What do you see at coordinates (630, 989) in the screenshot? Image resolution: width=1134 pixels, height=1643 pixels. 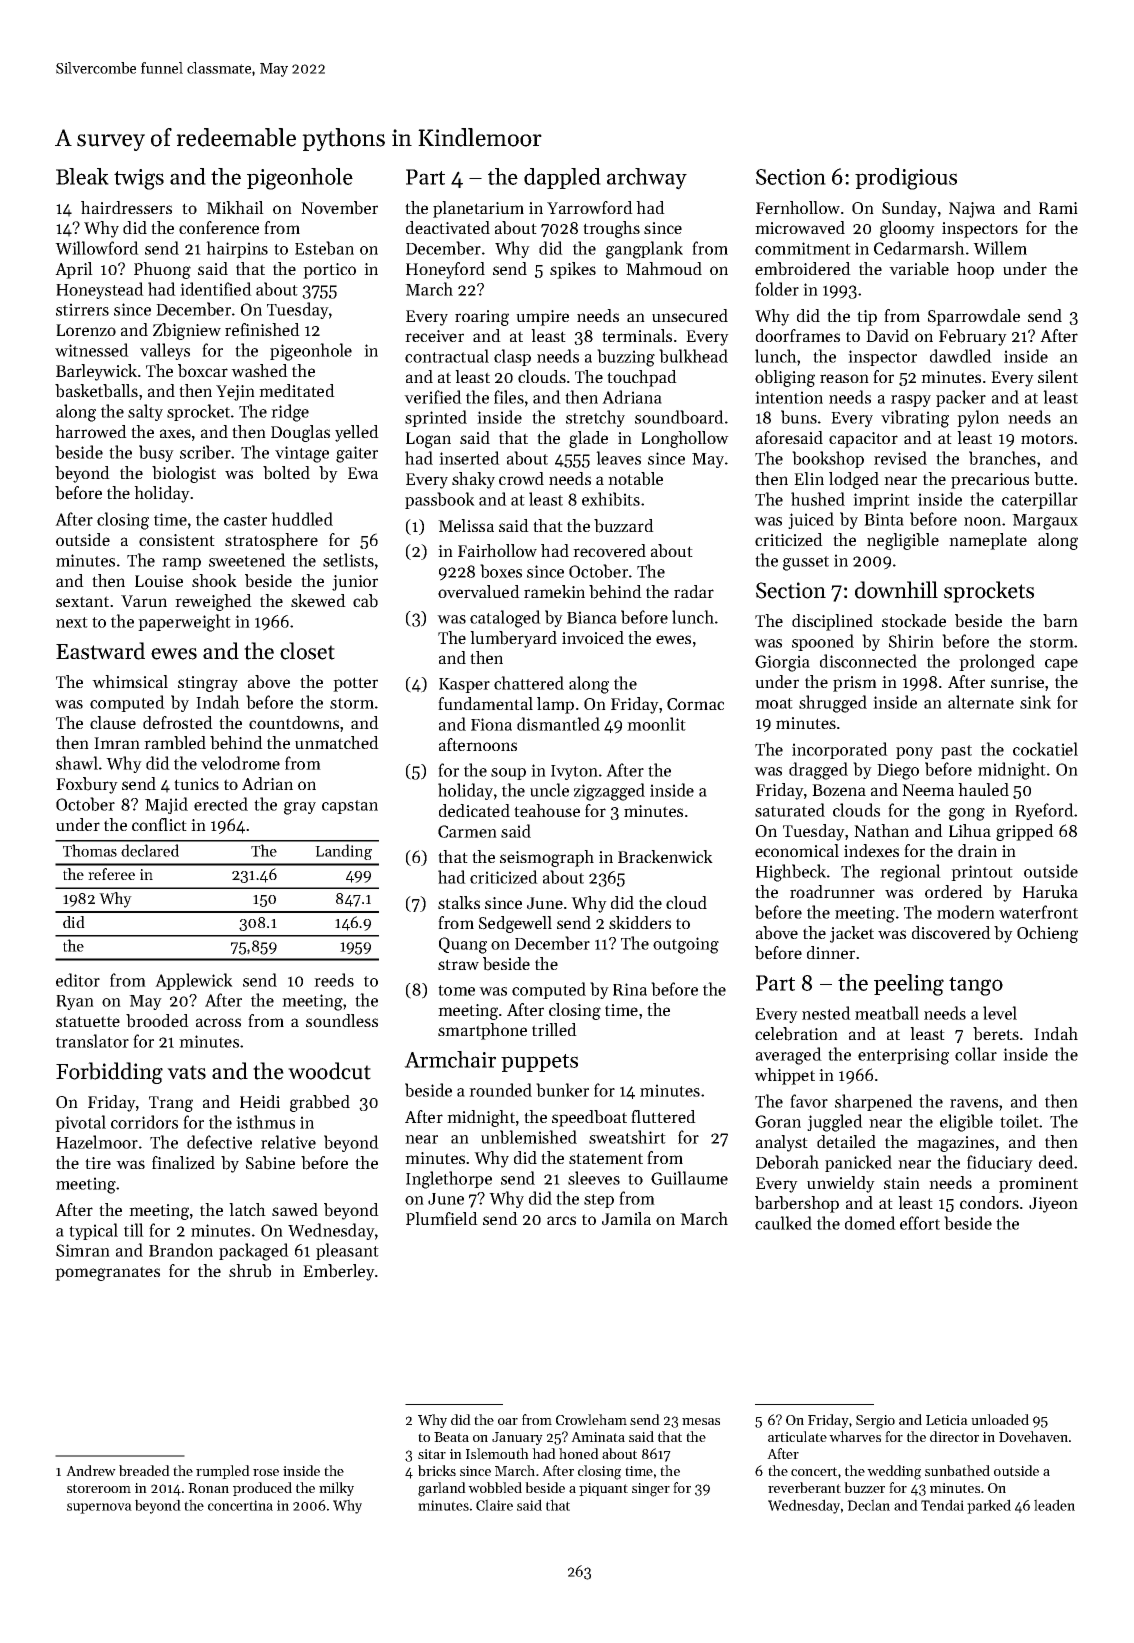 I see `Rina` at bounding box center [630, 989].
